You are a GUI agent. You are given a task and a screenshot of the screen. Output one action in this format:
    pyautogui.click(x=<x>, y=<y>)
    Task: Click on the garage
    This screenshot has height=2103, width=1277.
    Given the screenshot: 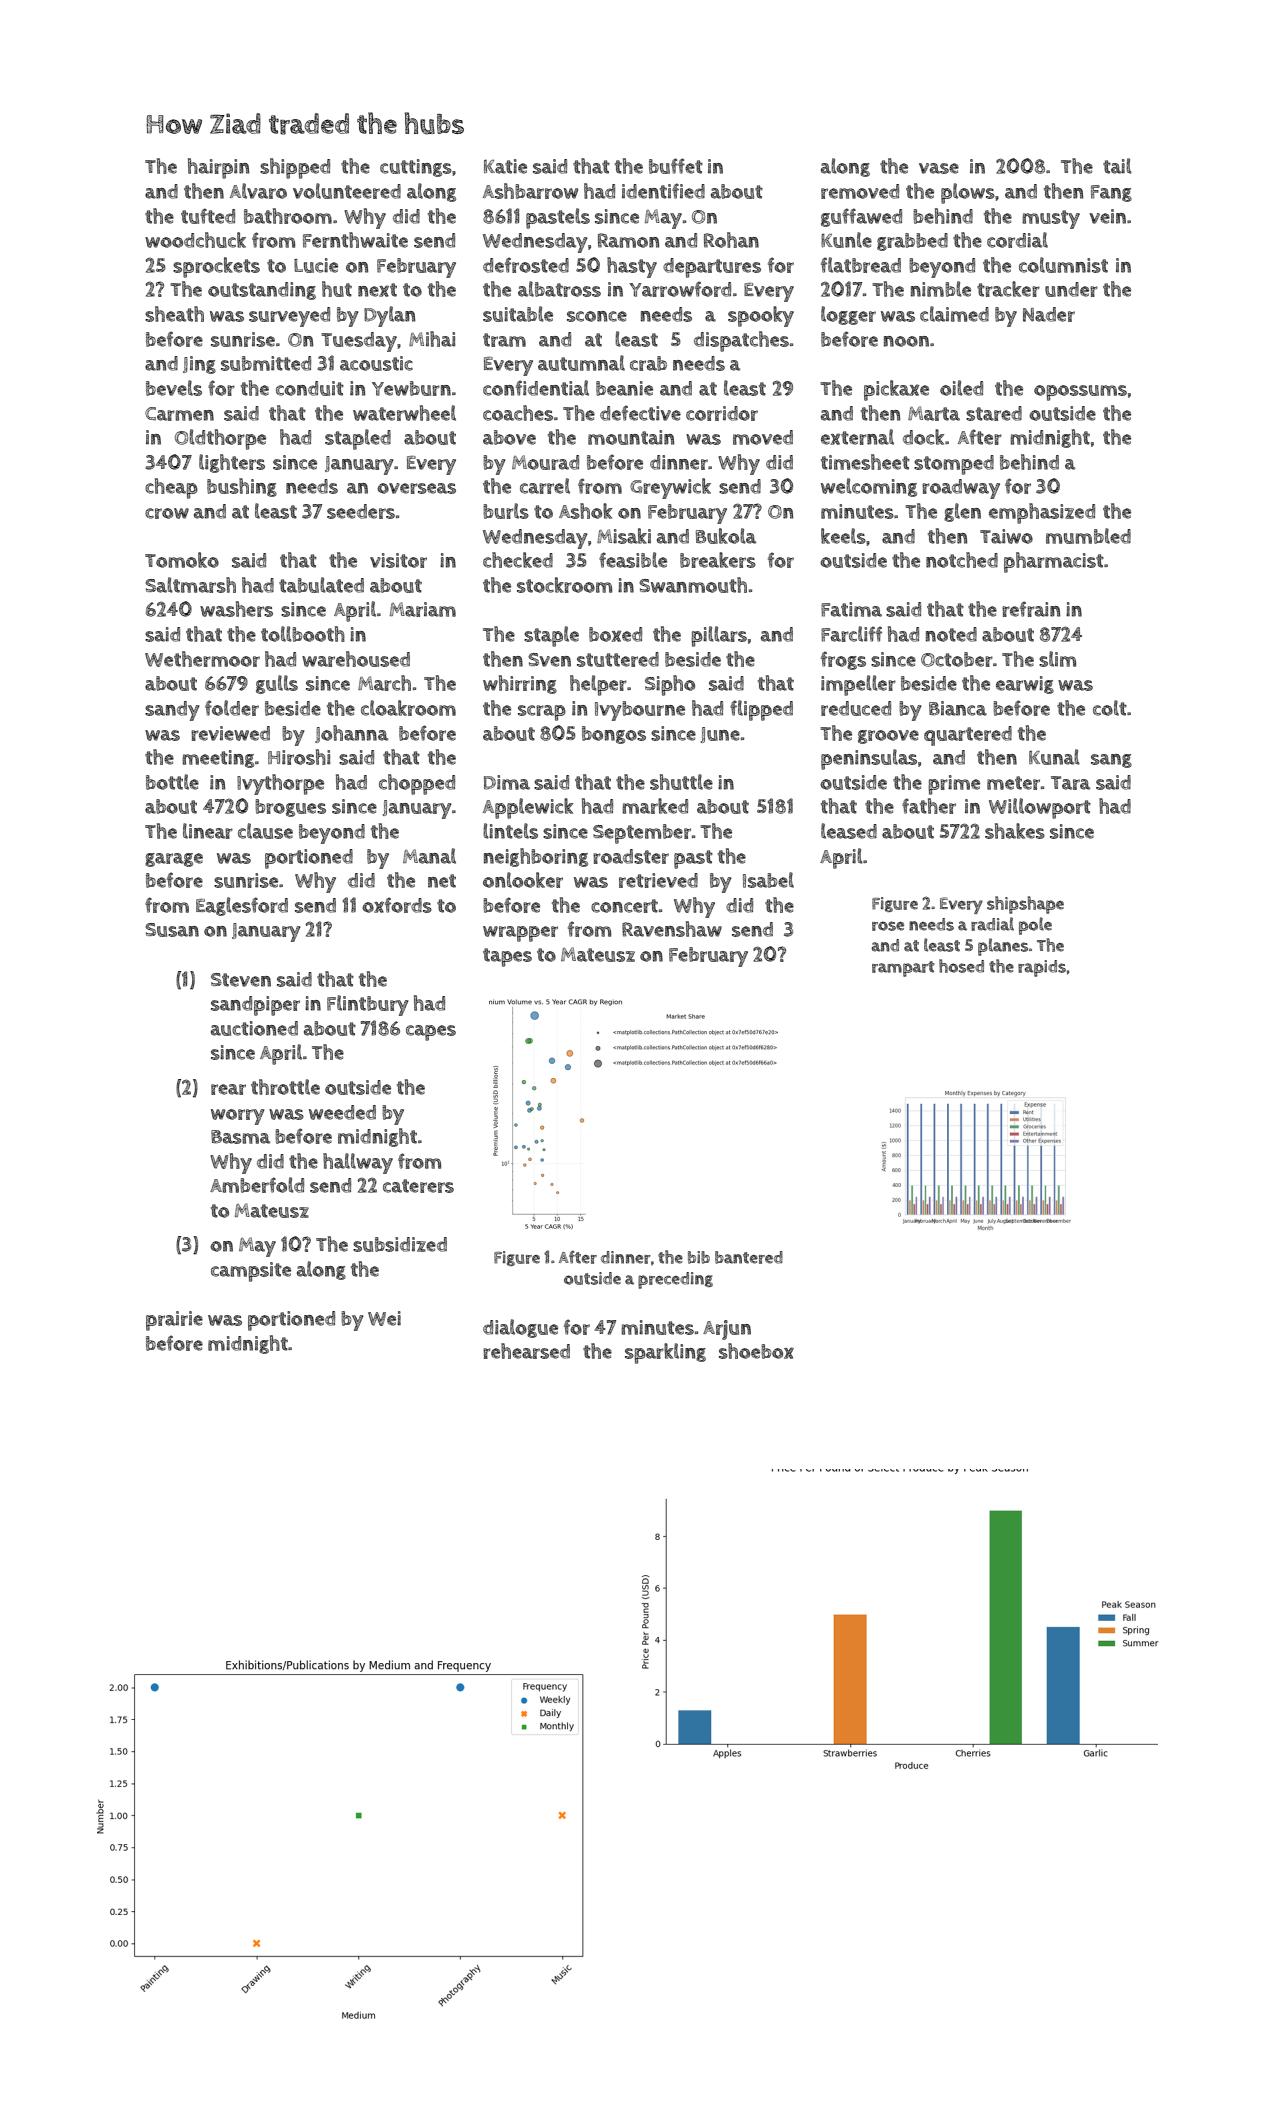 What is the action you would take?
    pyautogui.click(x=174, y=860)
